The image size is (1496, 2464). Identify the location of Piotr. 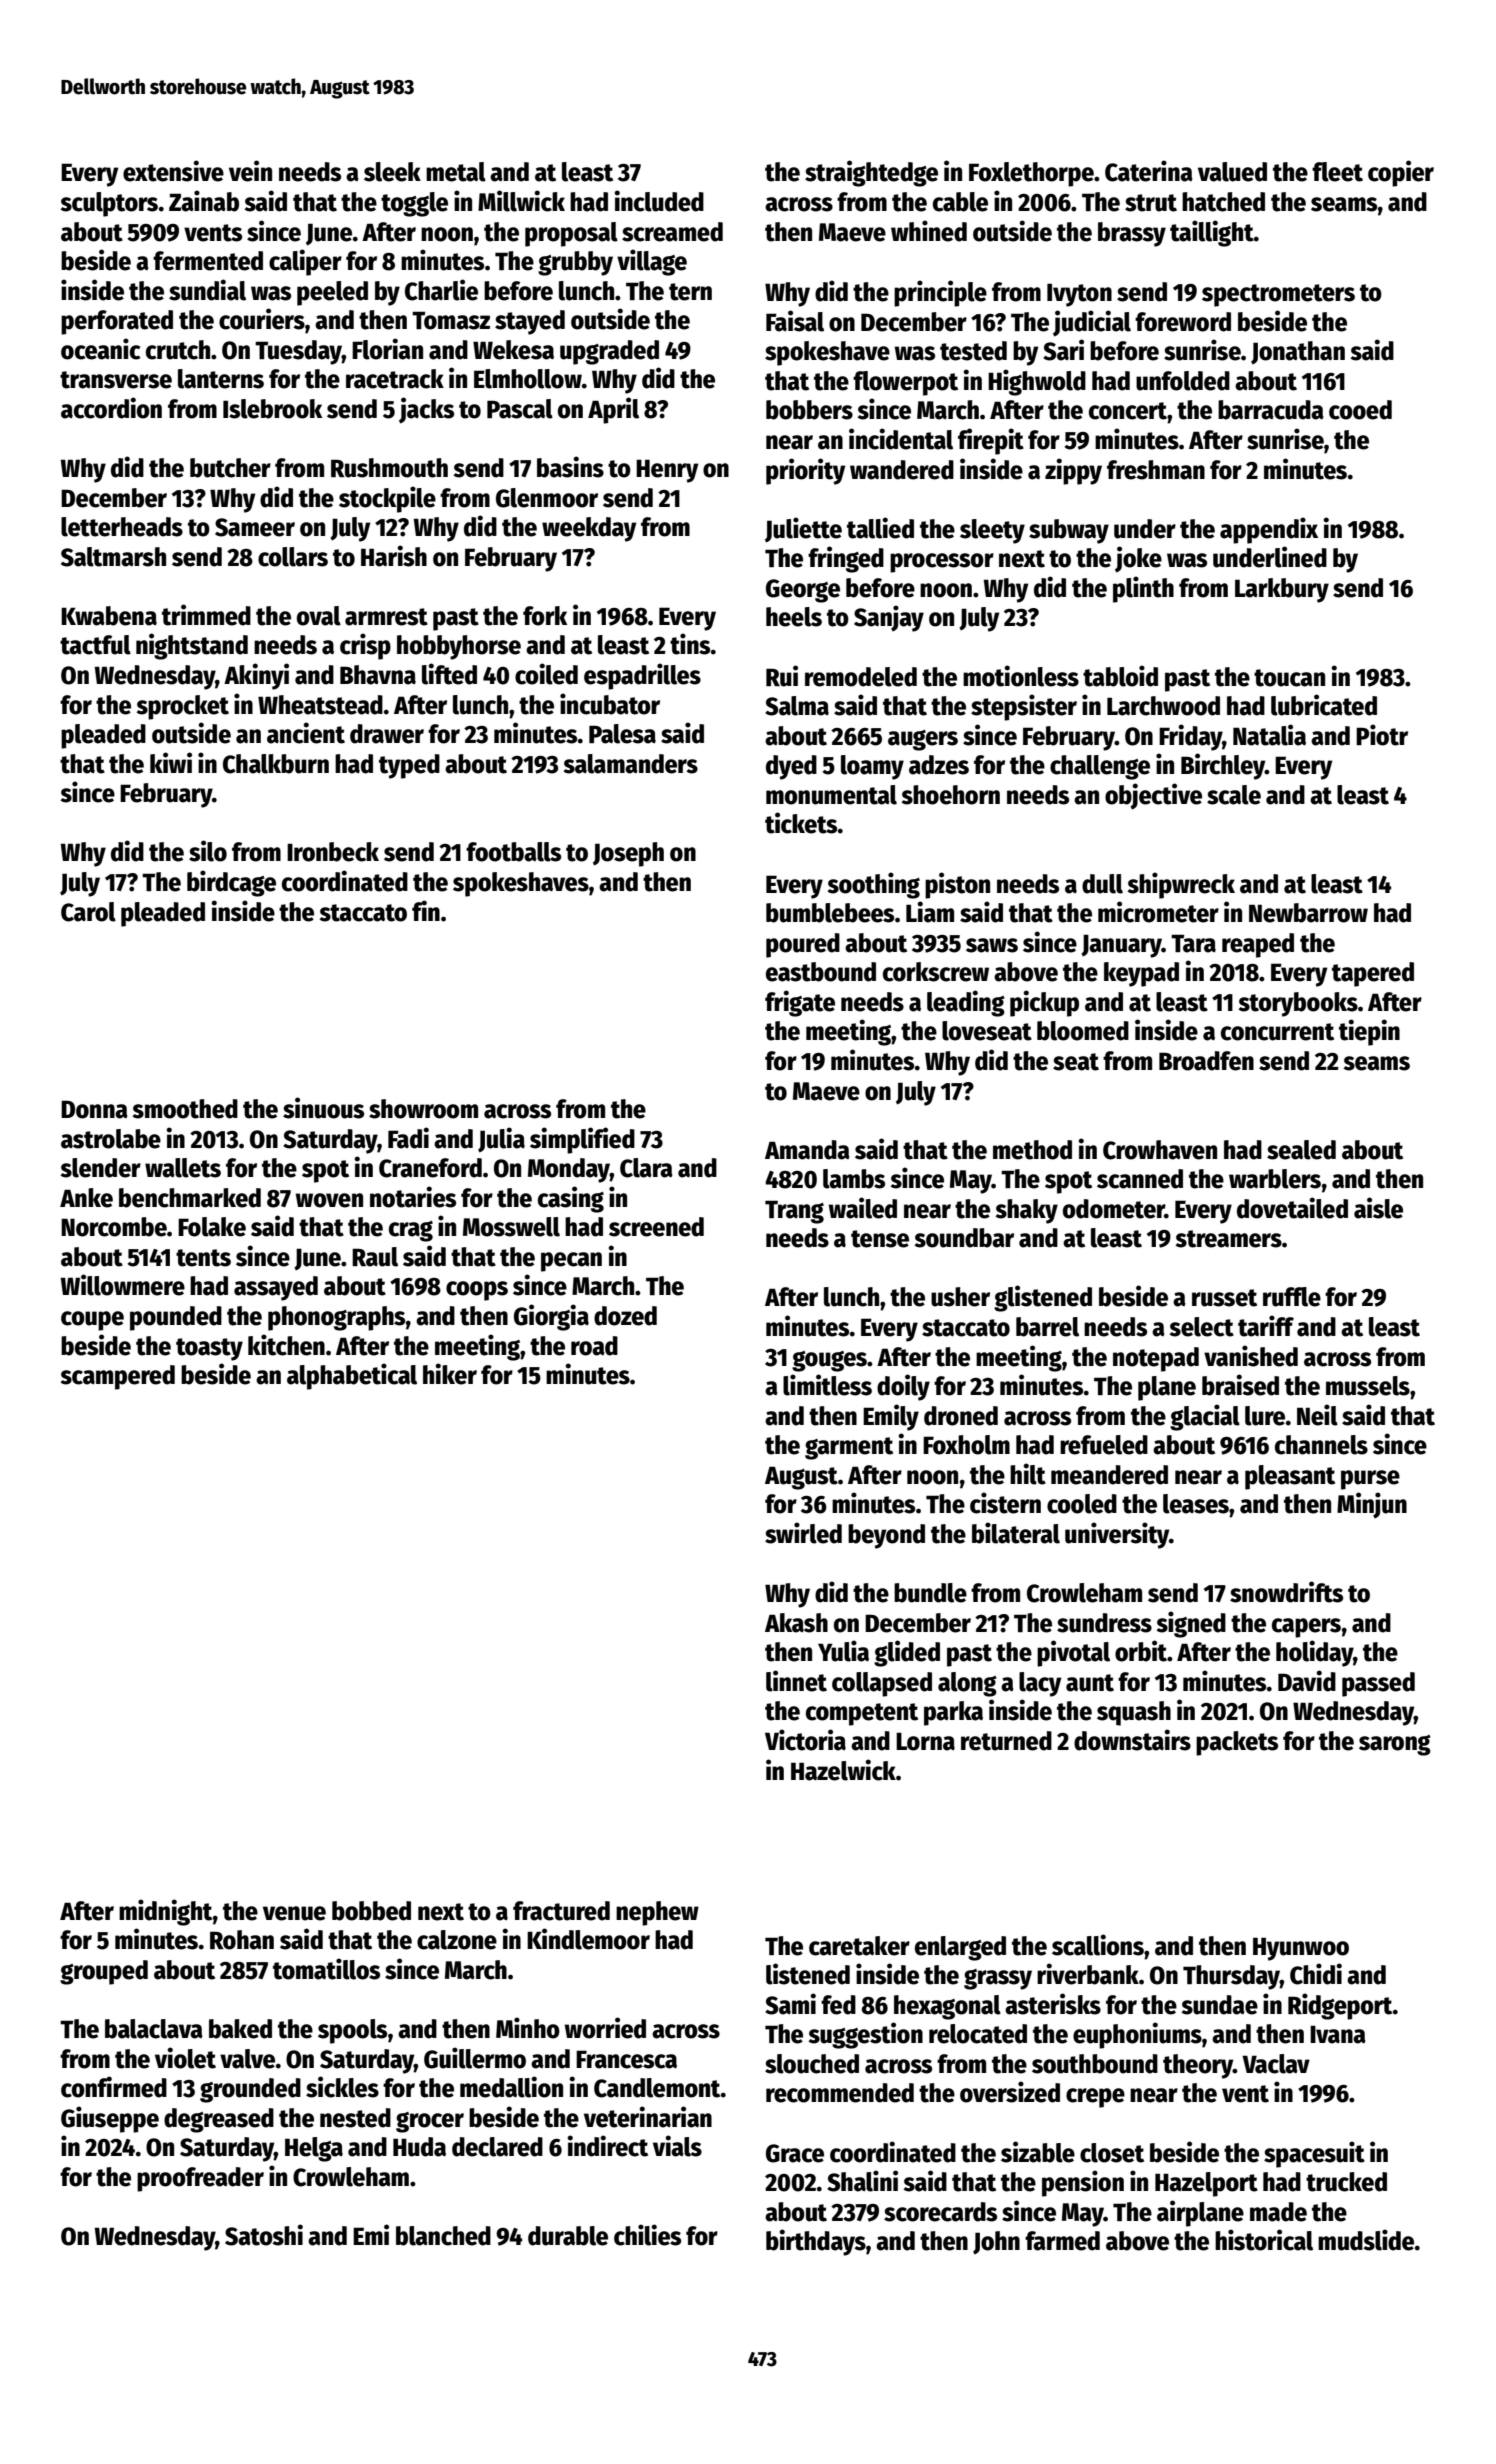
(1382, 735).
